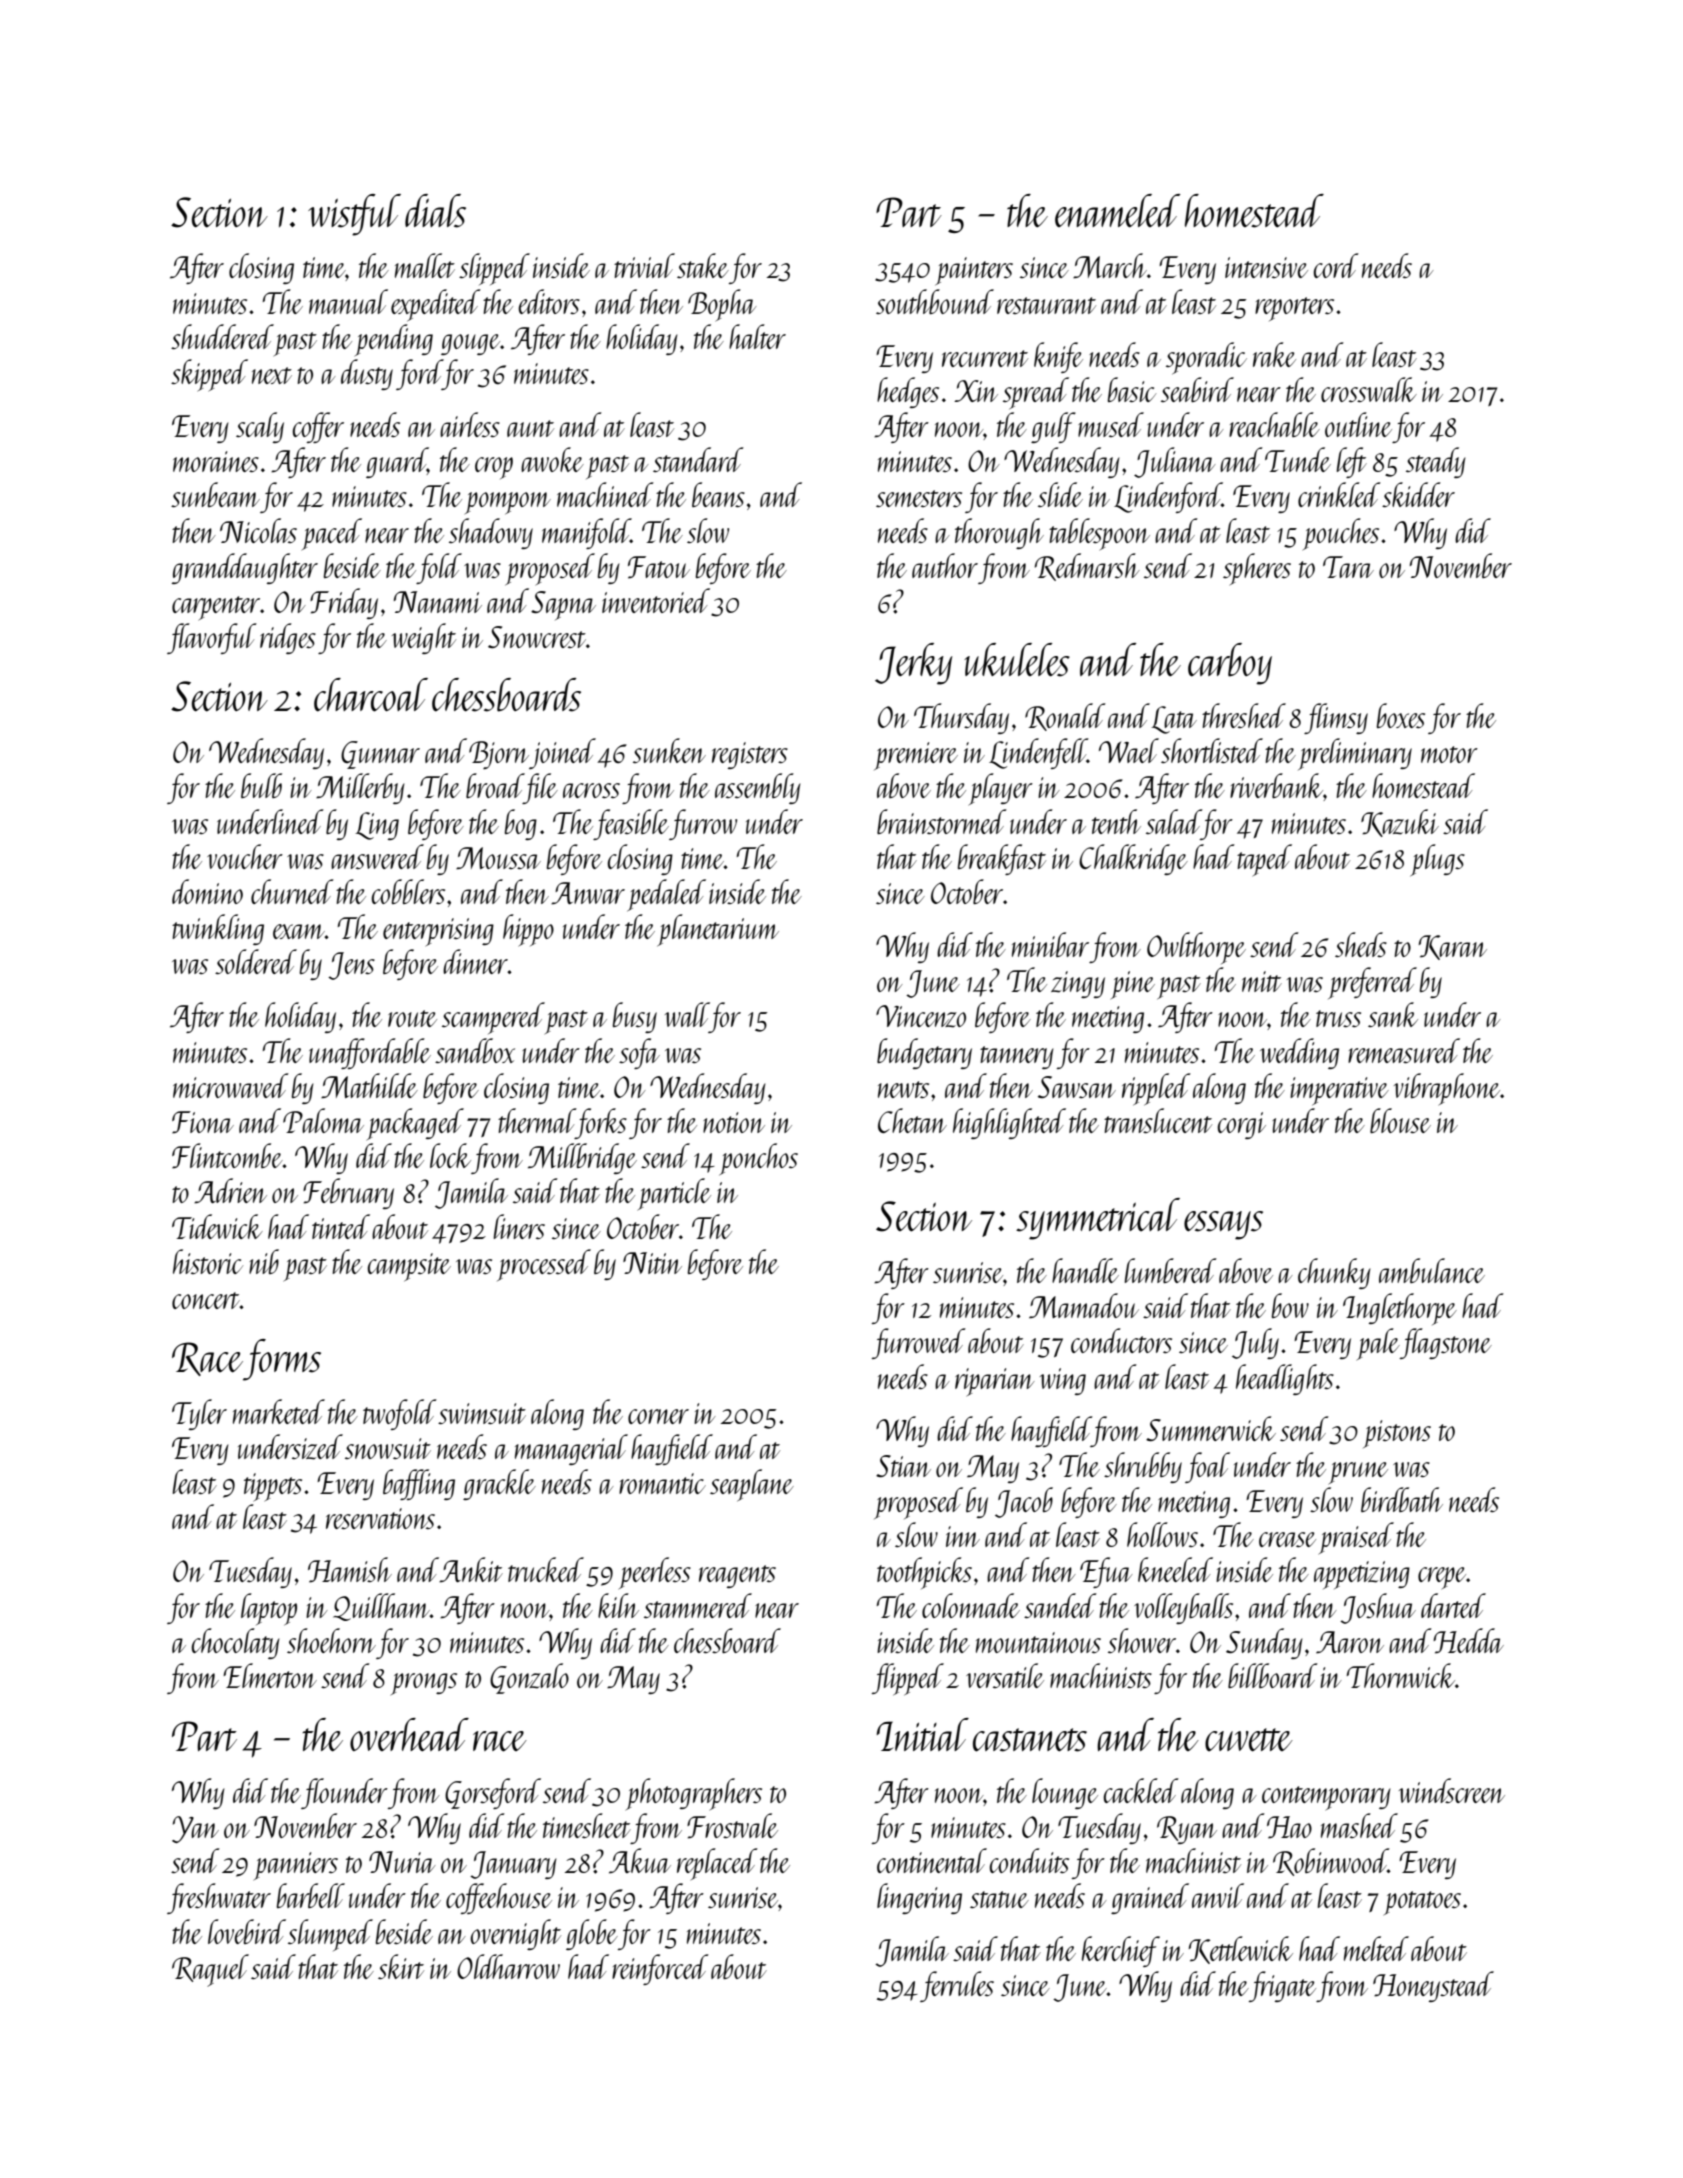  Describe the element at coordinates (912, 1120) in the page. I see `Chetan` at that location.
